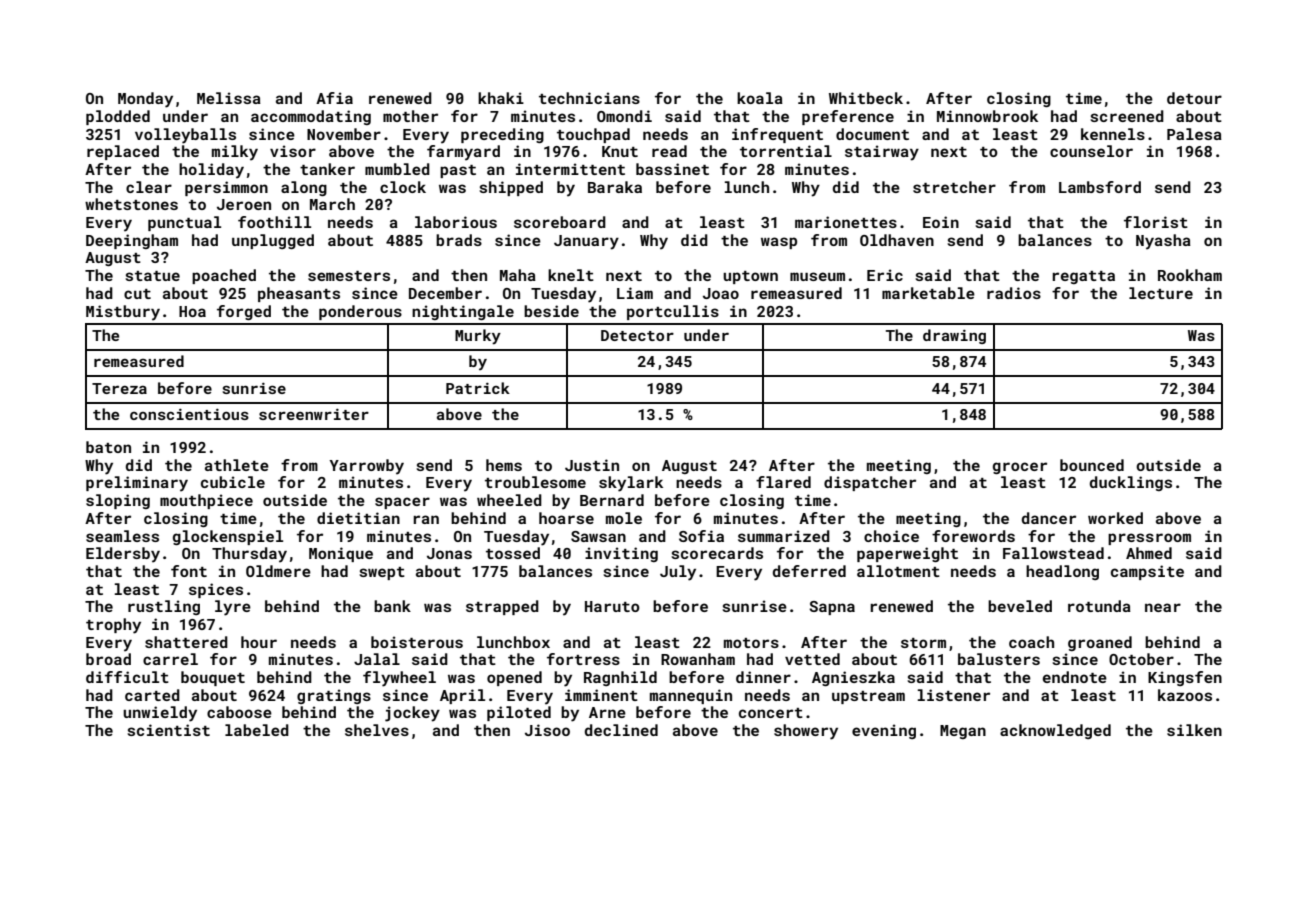 The height and width of the document is (924, 1308). What do you see at coordinates (233, 608) in the document?
I see `lyre` at bounding box center [233, 608].
